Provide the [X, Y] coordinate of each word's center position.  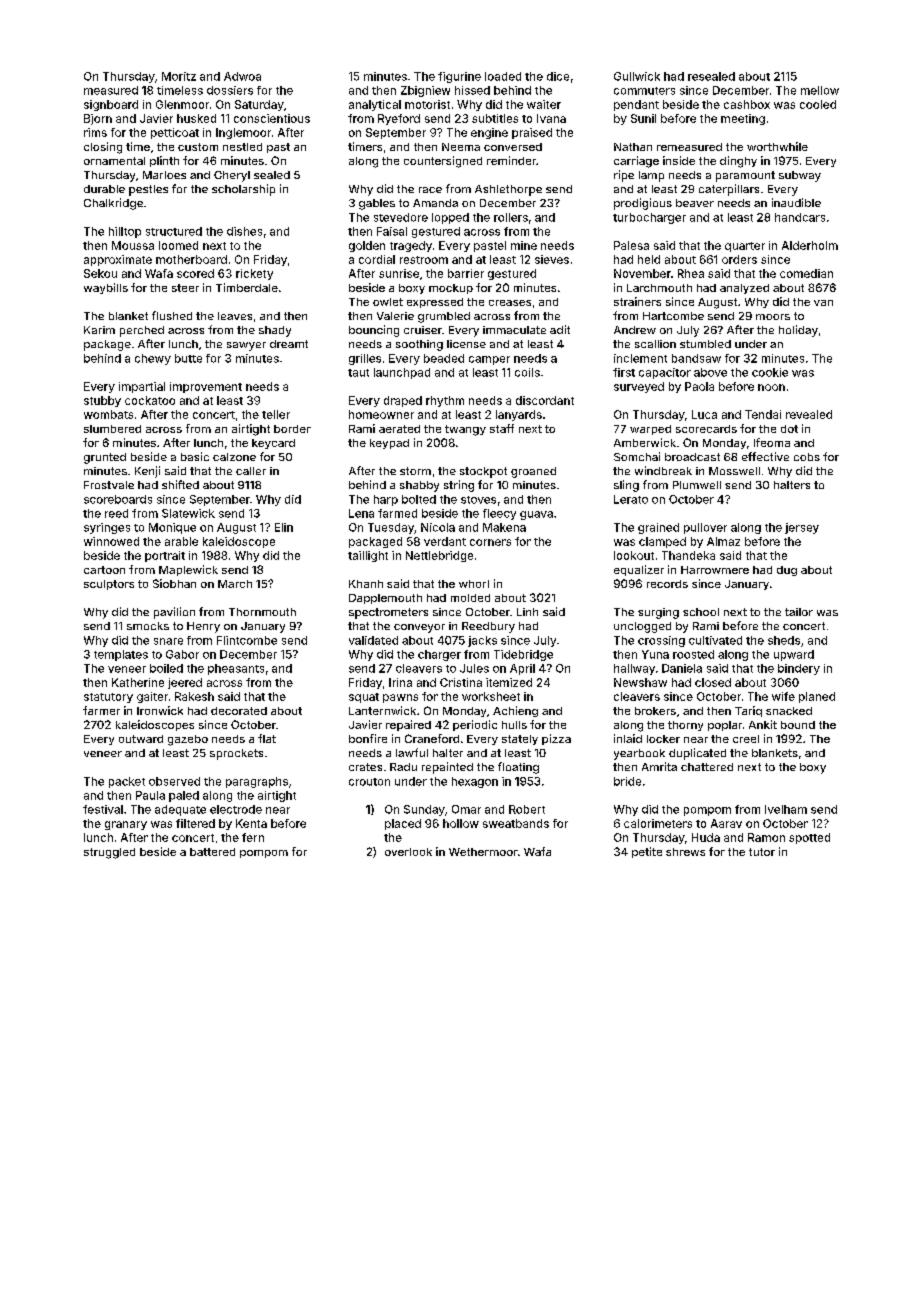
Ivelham [786, 809]
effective [765, 456]
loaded [503, 76]
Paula [150, 795]
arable [181, 541]
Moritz [179, 76]
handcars [800, 217]
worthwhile [777, 146]
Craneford [432, 738]
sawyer [246, 346]
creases [510, 303]
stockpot [483, 472]
